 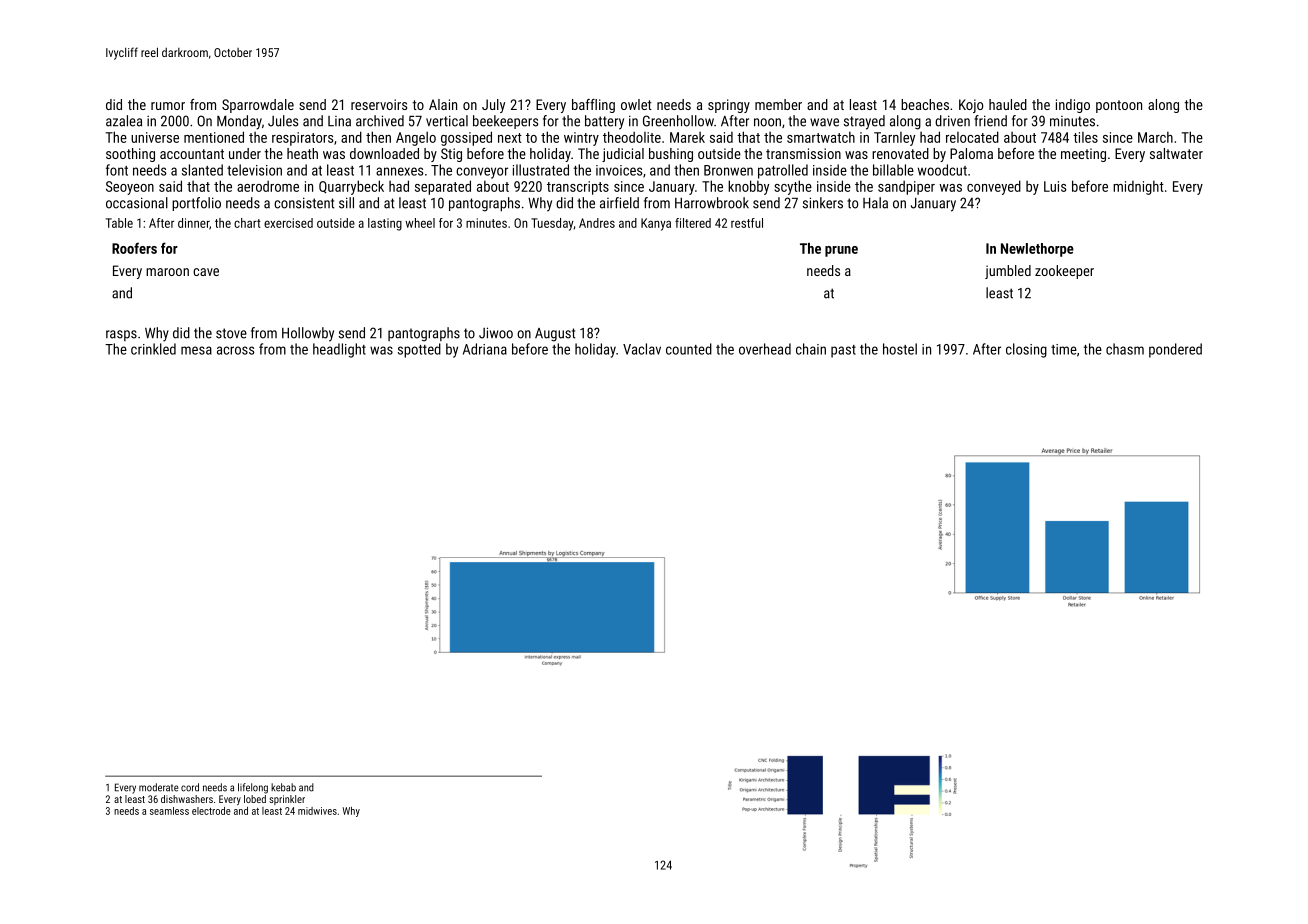 What do you see at coordinates (168, 106) in the page?
I see `rumor` at bounding box center [168, 106].
